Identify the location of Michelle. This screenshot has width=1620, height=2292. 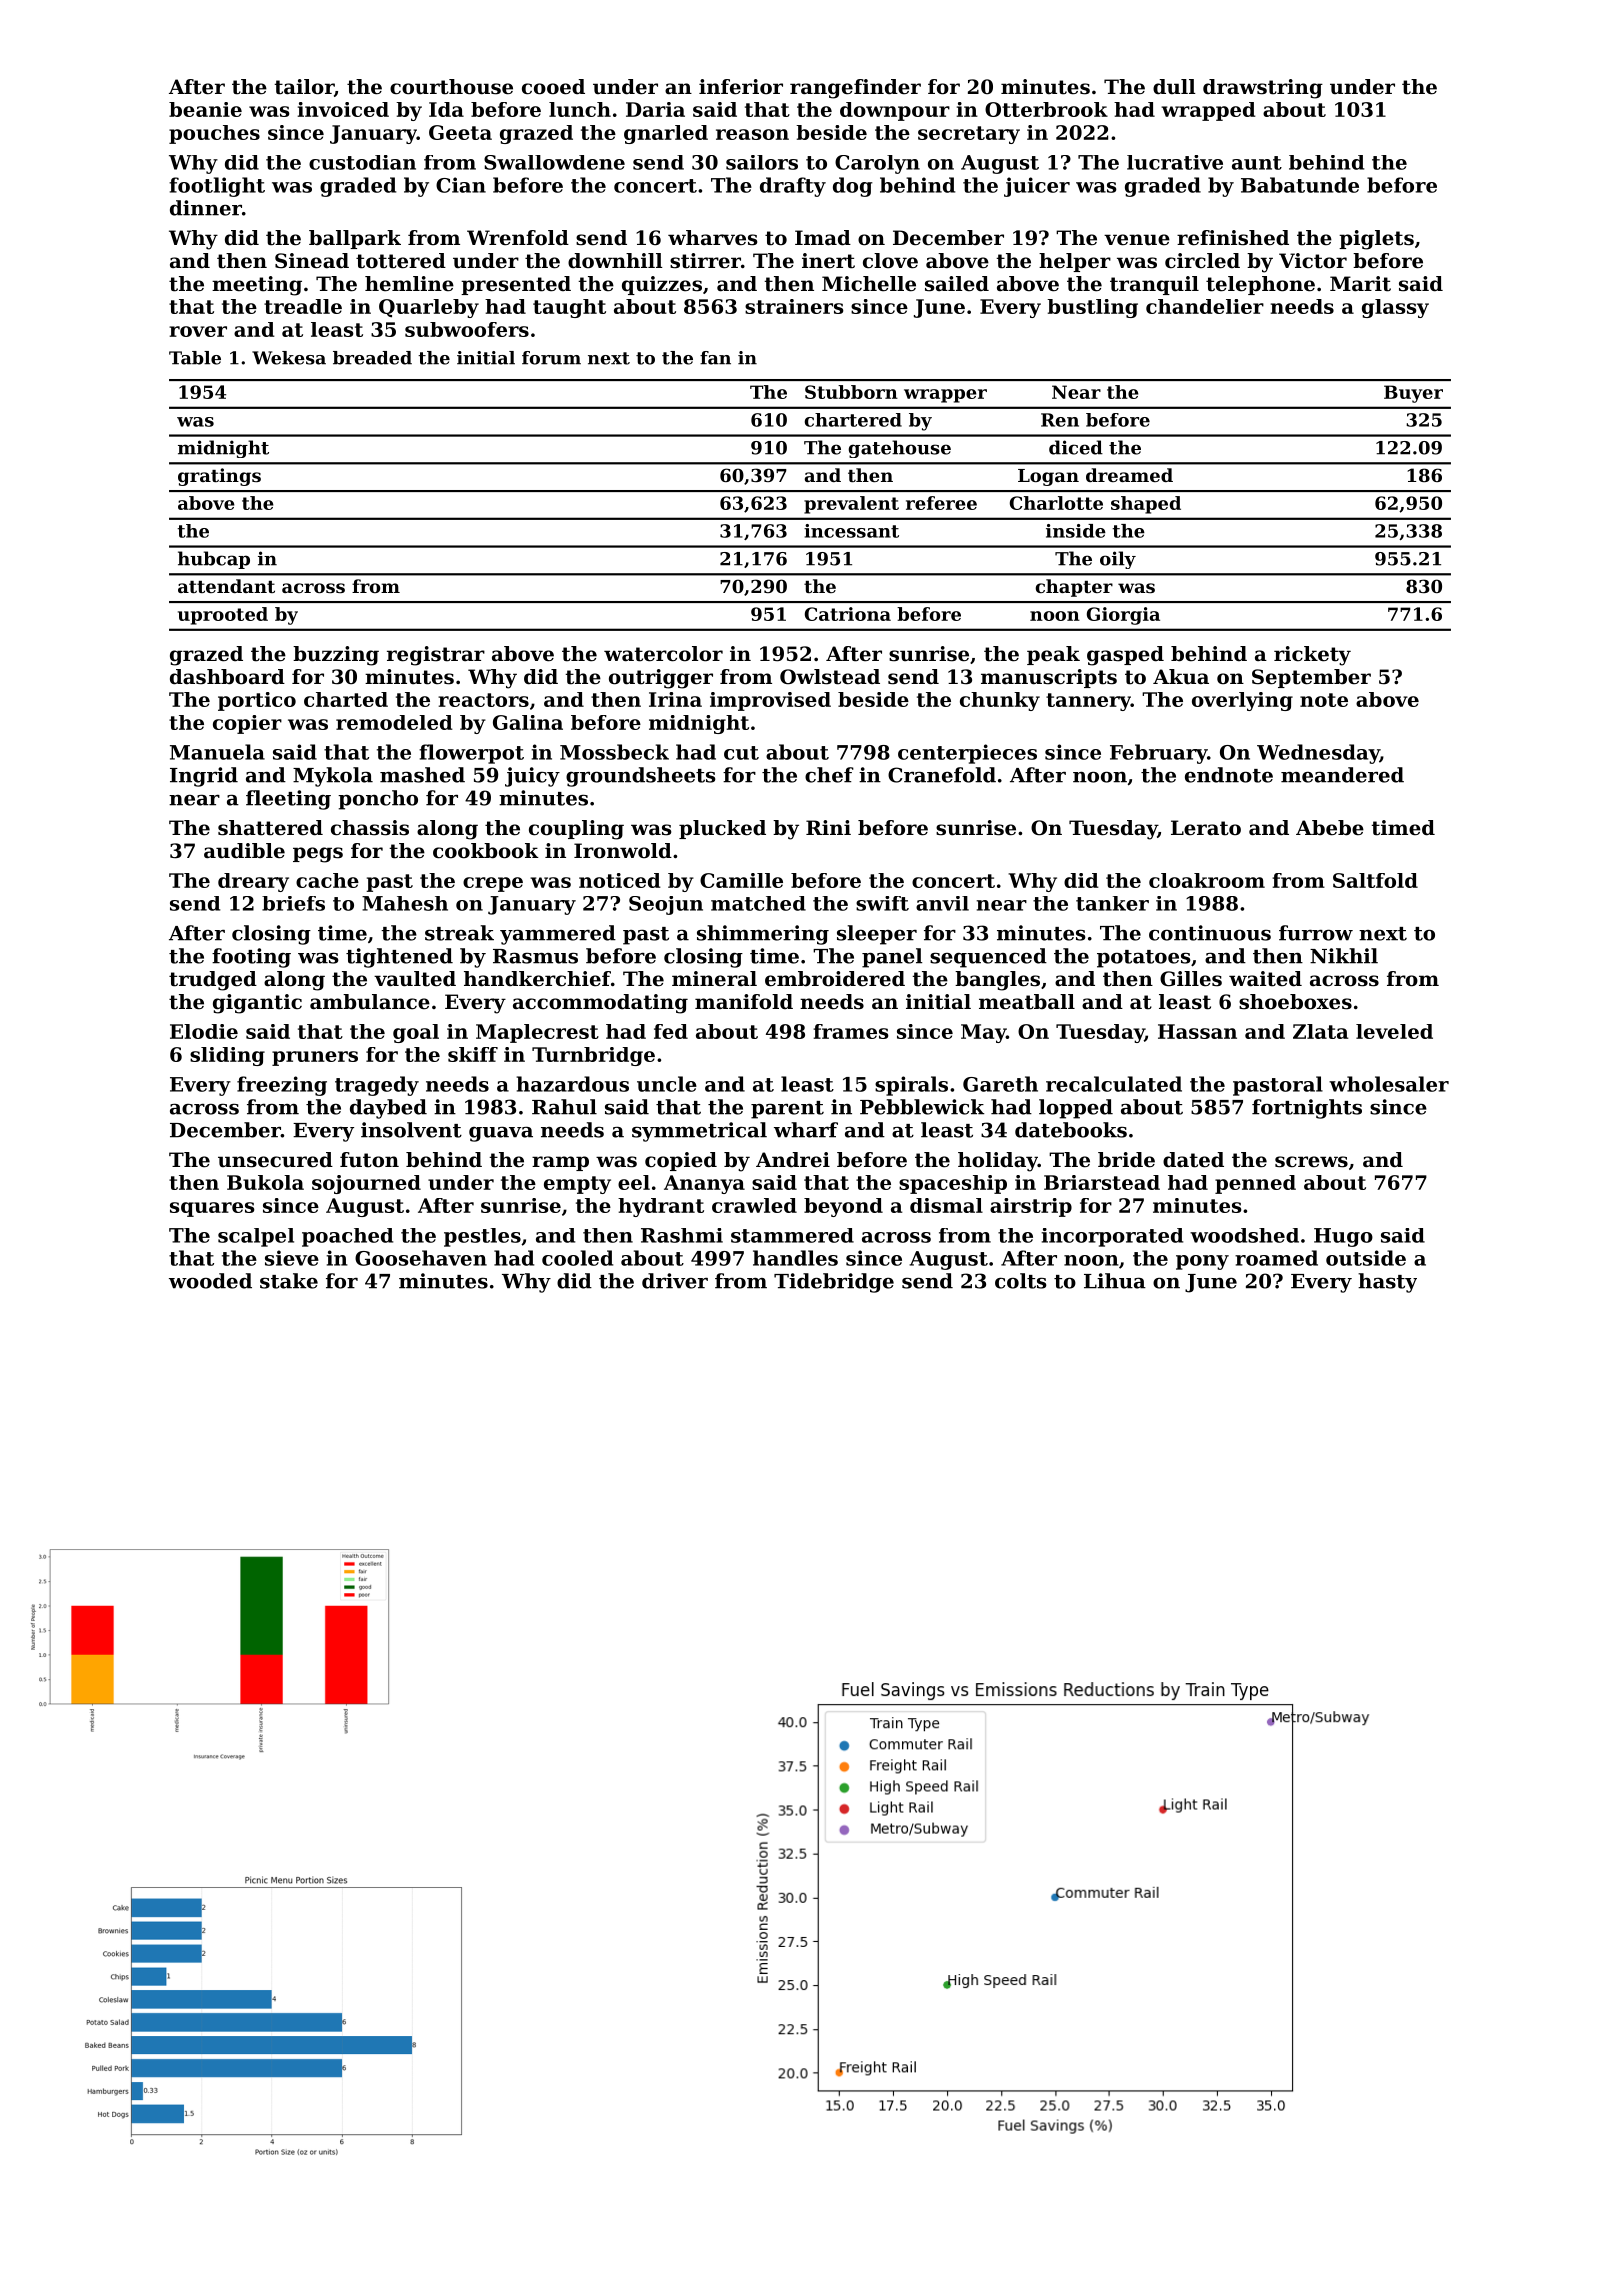
(869, 284).
